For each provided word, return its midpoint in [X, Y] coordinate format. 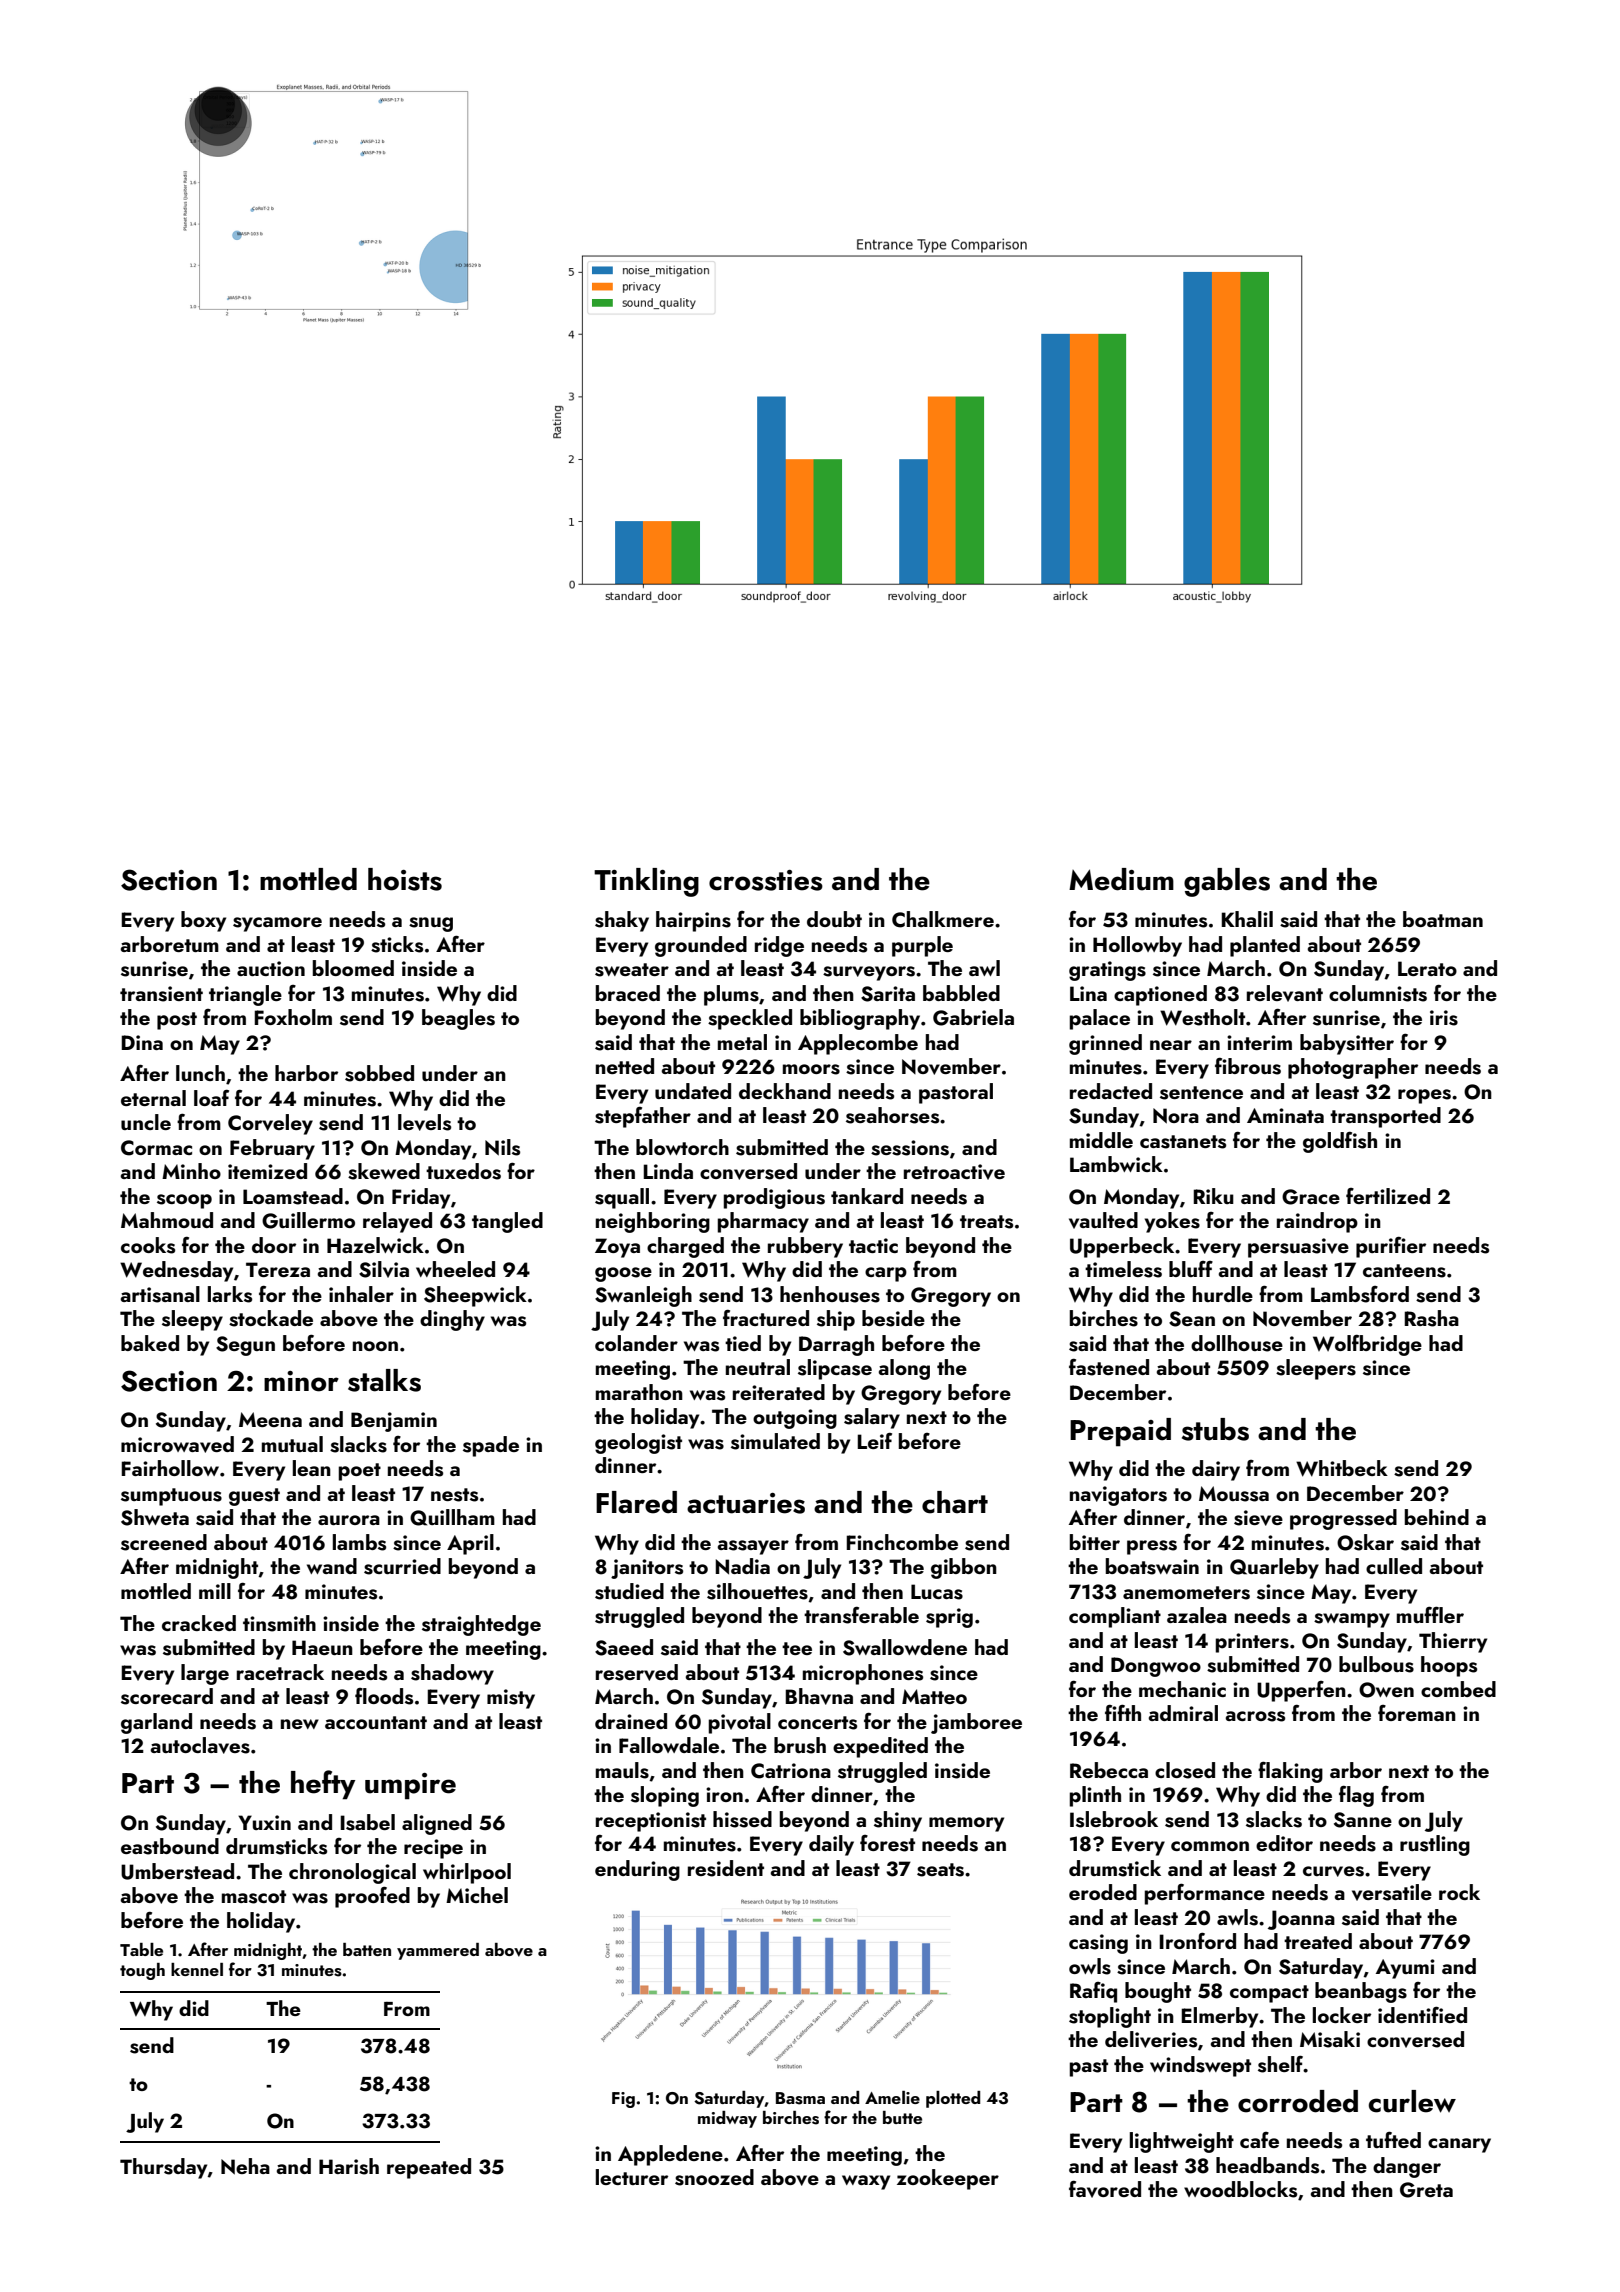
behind [1437, 1517]
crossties [766, 880]
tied [743, 1343]
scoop [184, 1201]
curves [1333, 1871]
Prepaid [1120, 1432]
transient [161, 994]
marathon [639, 1392]
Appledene [670, 2155]
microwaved [177, 1444]
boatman [1443, 919]
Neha [245, 2166]
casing [1098, 1944]
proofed [372, 1897]
